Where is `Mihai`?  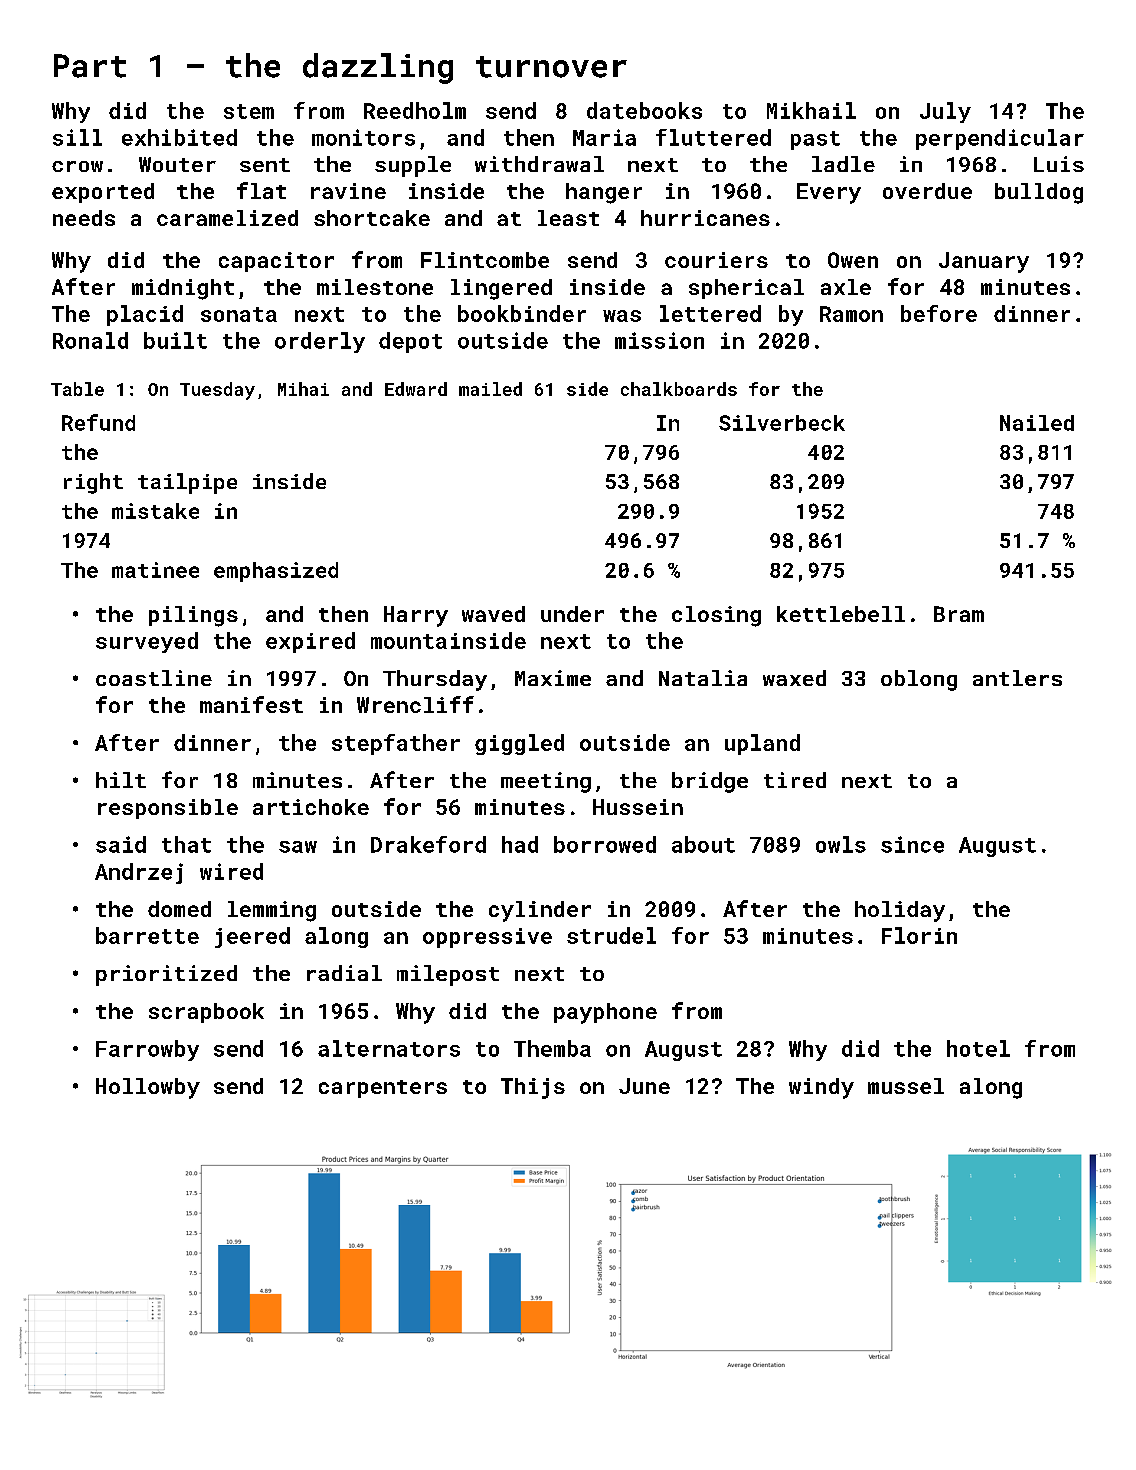 Mihai is located at coordinates (303, 389).
